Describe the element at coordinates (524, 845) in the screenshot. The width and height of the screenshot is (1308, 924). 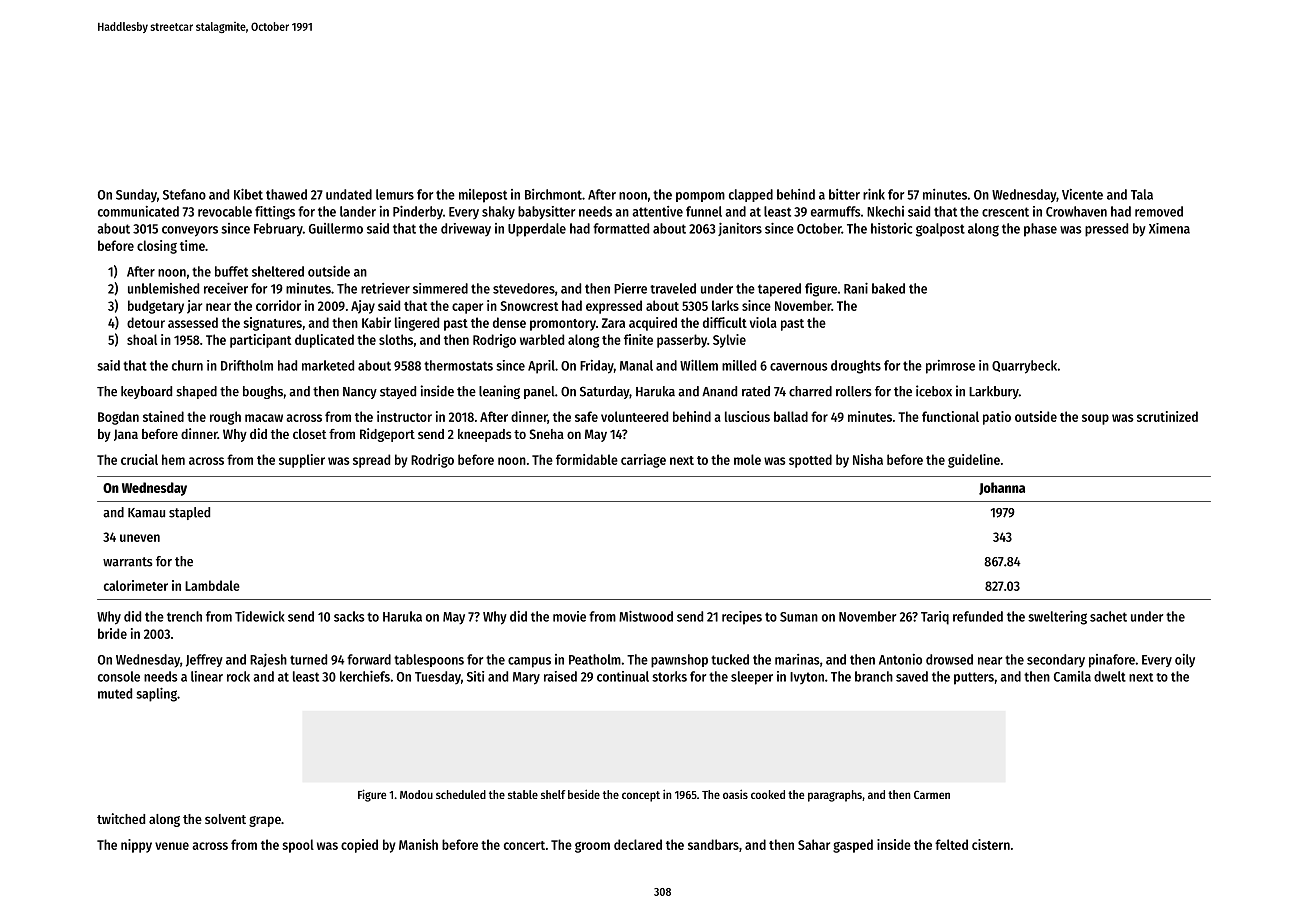
I see `concert` at that location.
